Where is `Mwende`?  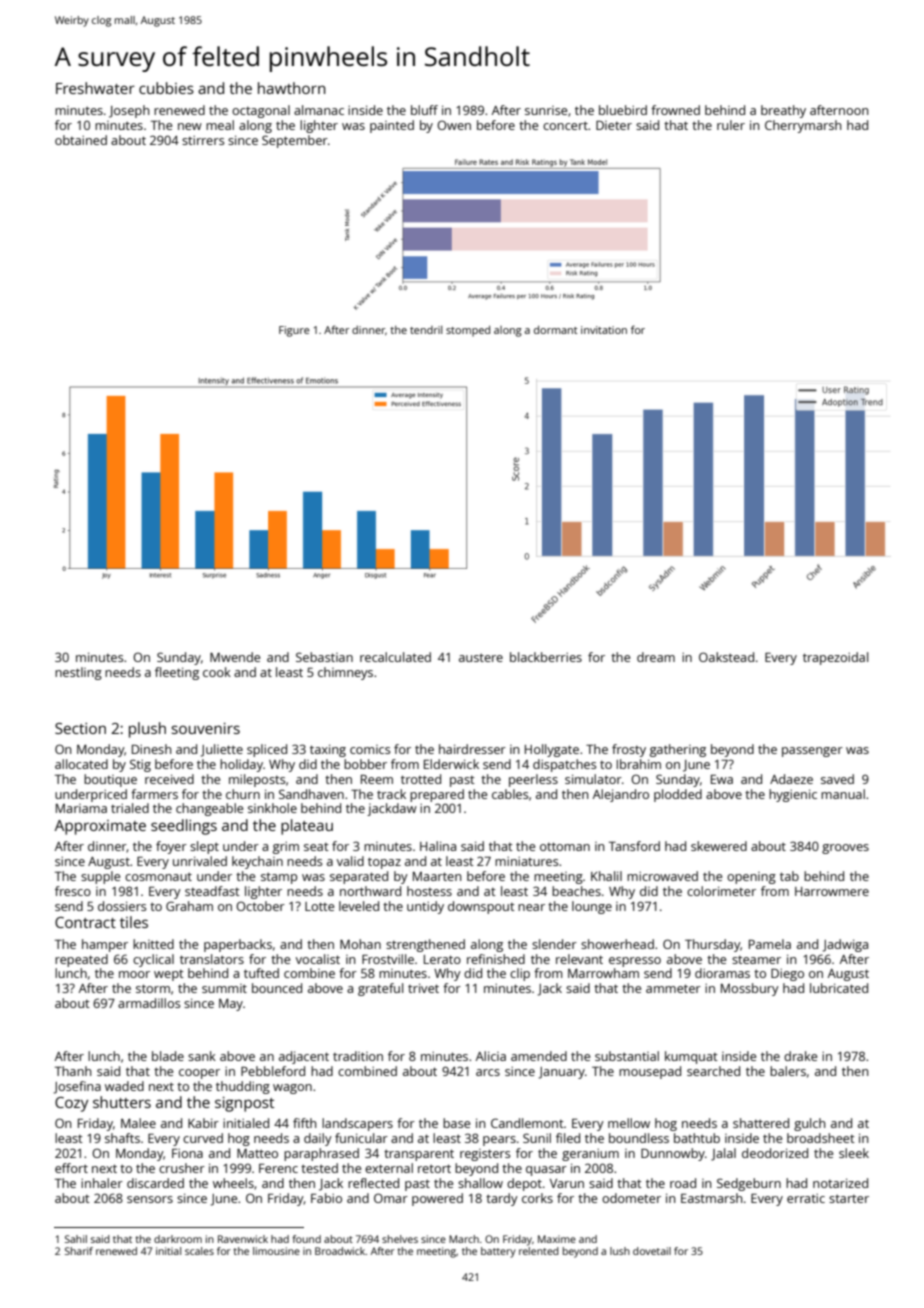
Mwende is located at coordinates (235, 657).
